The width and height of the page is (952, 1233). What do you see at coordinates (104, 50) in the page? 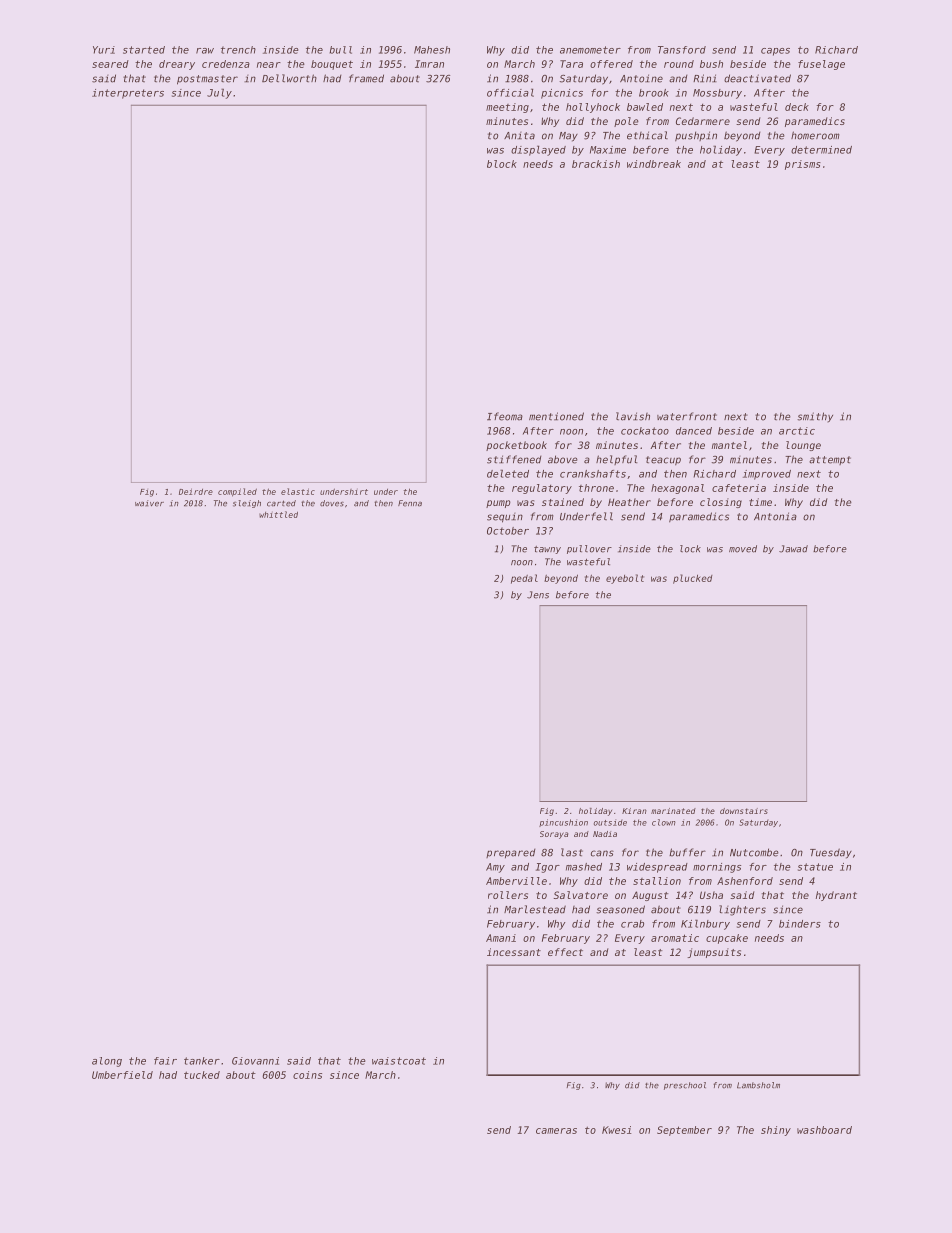
I see `Yuri` at bounding box center [104, 50].
